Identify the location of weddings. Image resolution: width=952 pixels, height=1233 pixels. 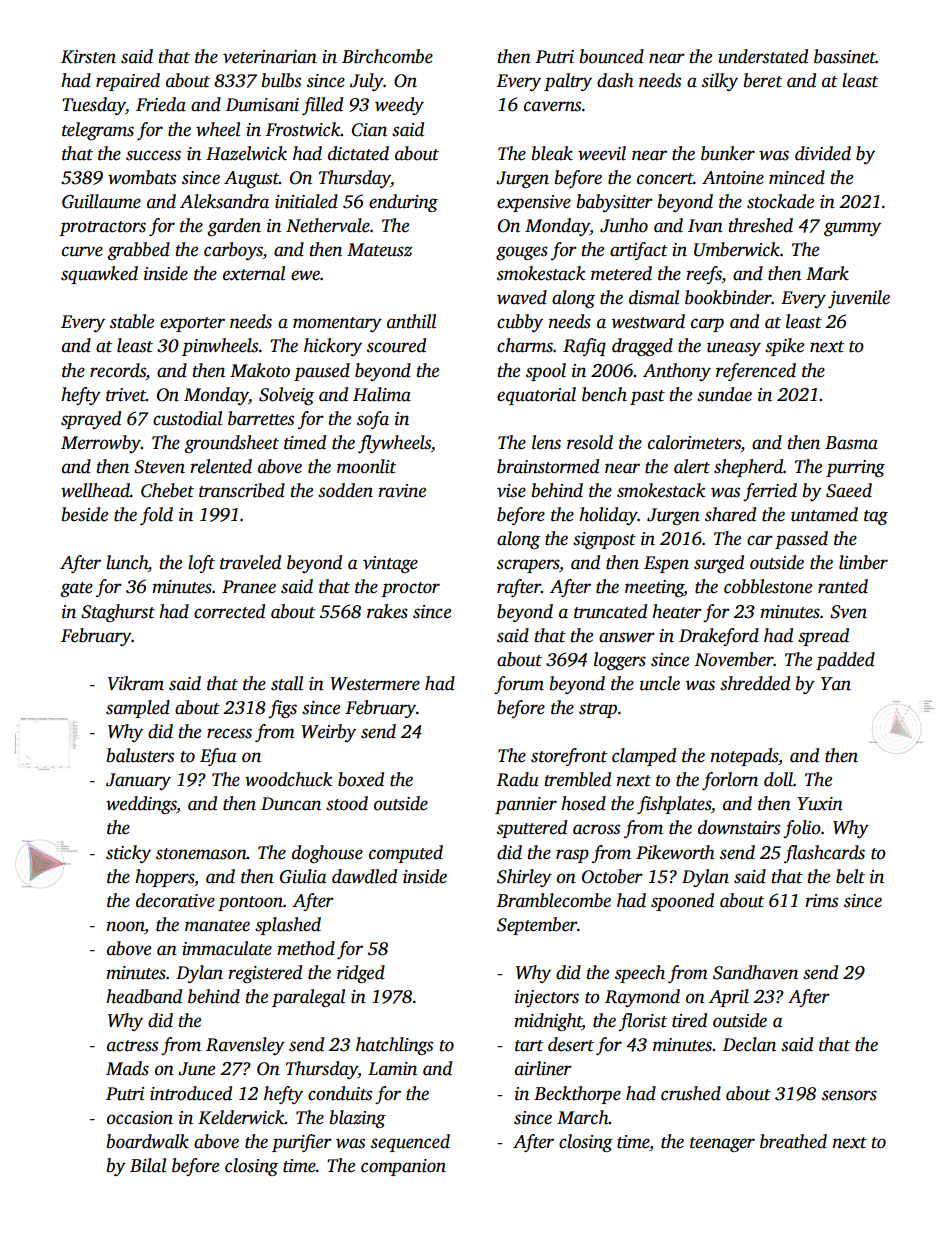
(141, 805).
